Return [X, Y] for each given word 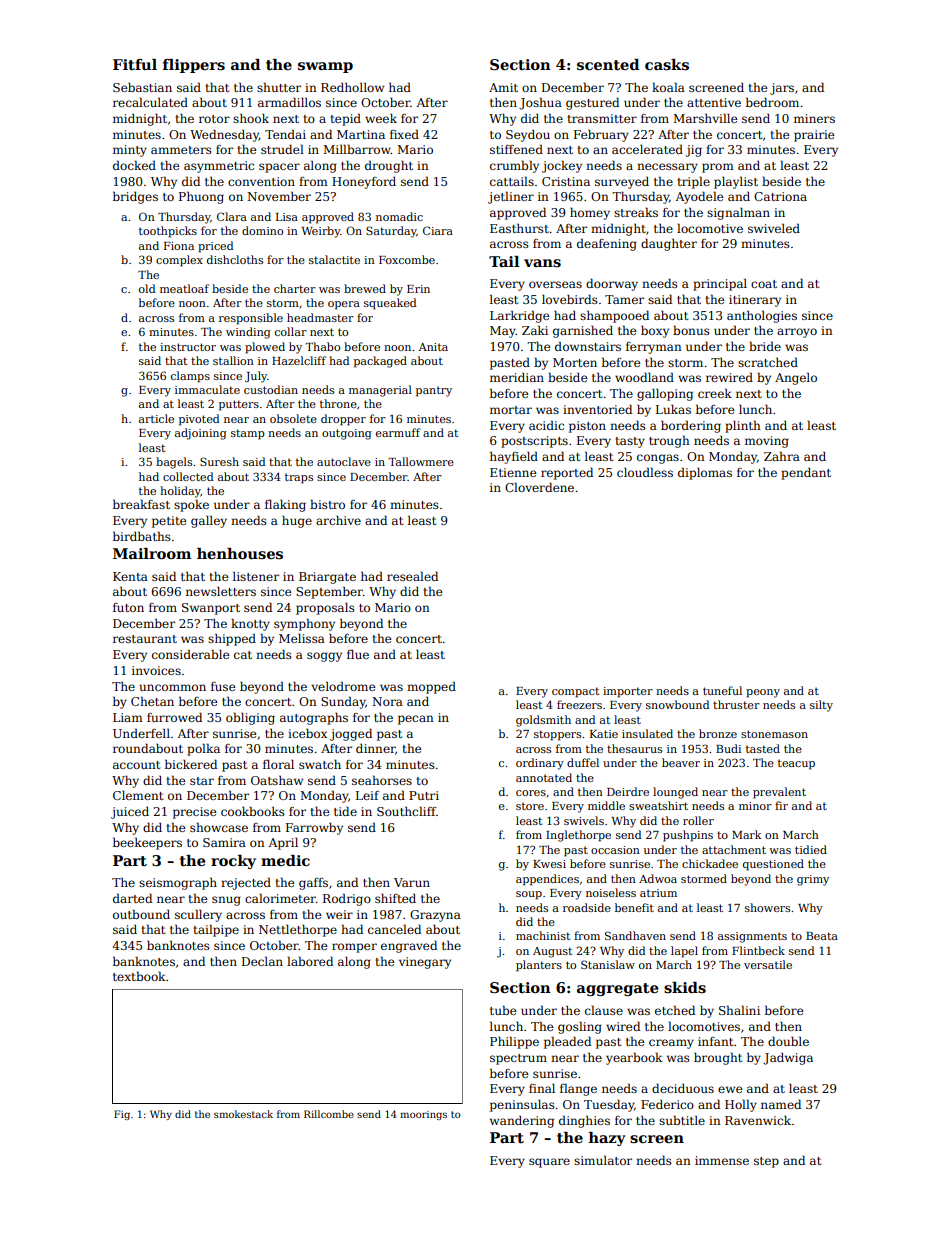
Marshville [705, 118]
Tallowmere [421, 461]
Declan [262, 961]
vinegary [425, 963]
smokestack [243, 1114]
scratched [768, 362]
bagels [174, 463]
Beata [822, 936]
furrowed [174, 717]
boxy [655, 332]
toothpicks [168, 232]
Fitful [135, 64]
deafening [607, 244]
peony [763, 693]
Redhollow [352, 87]
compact [575, 692]
